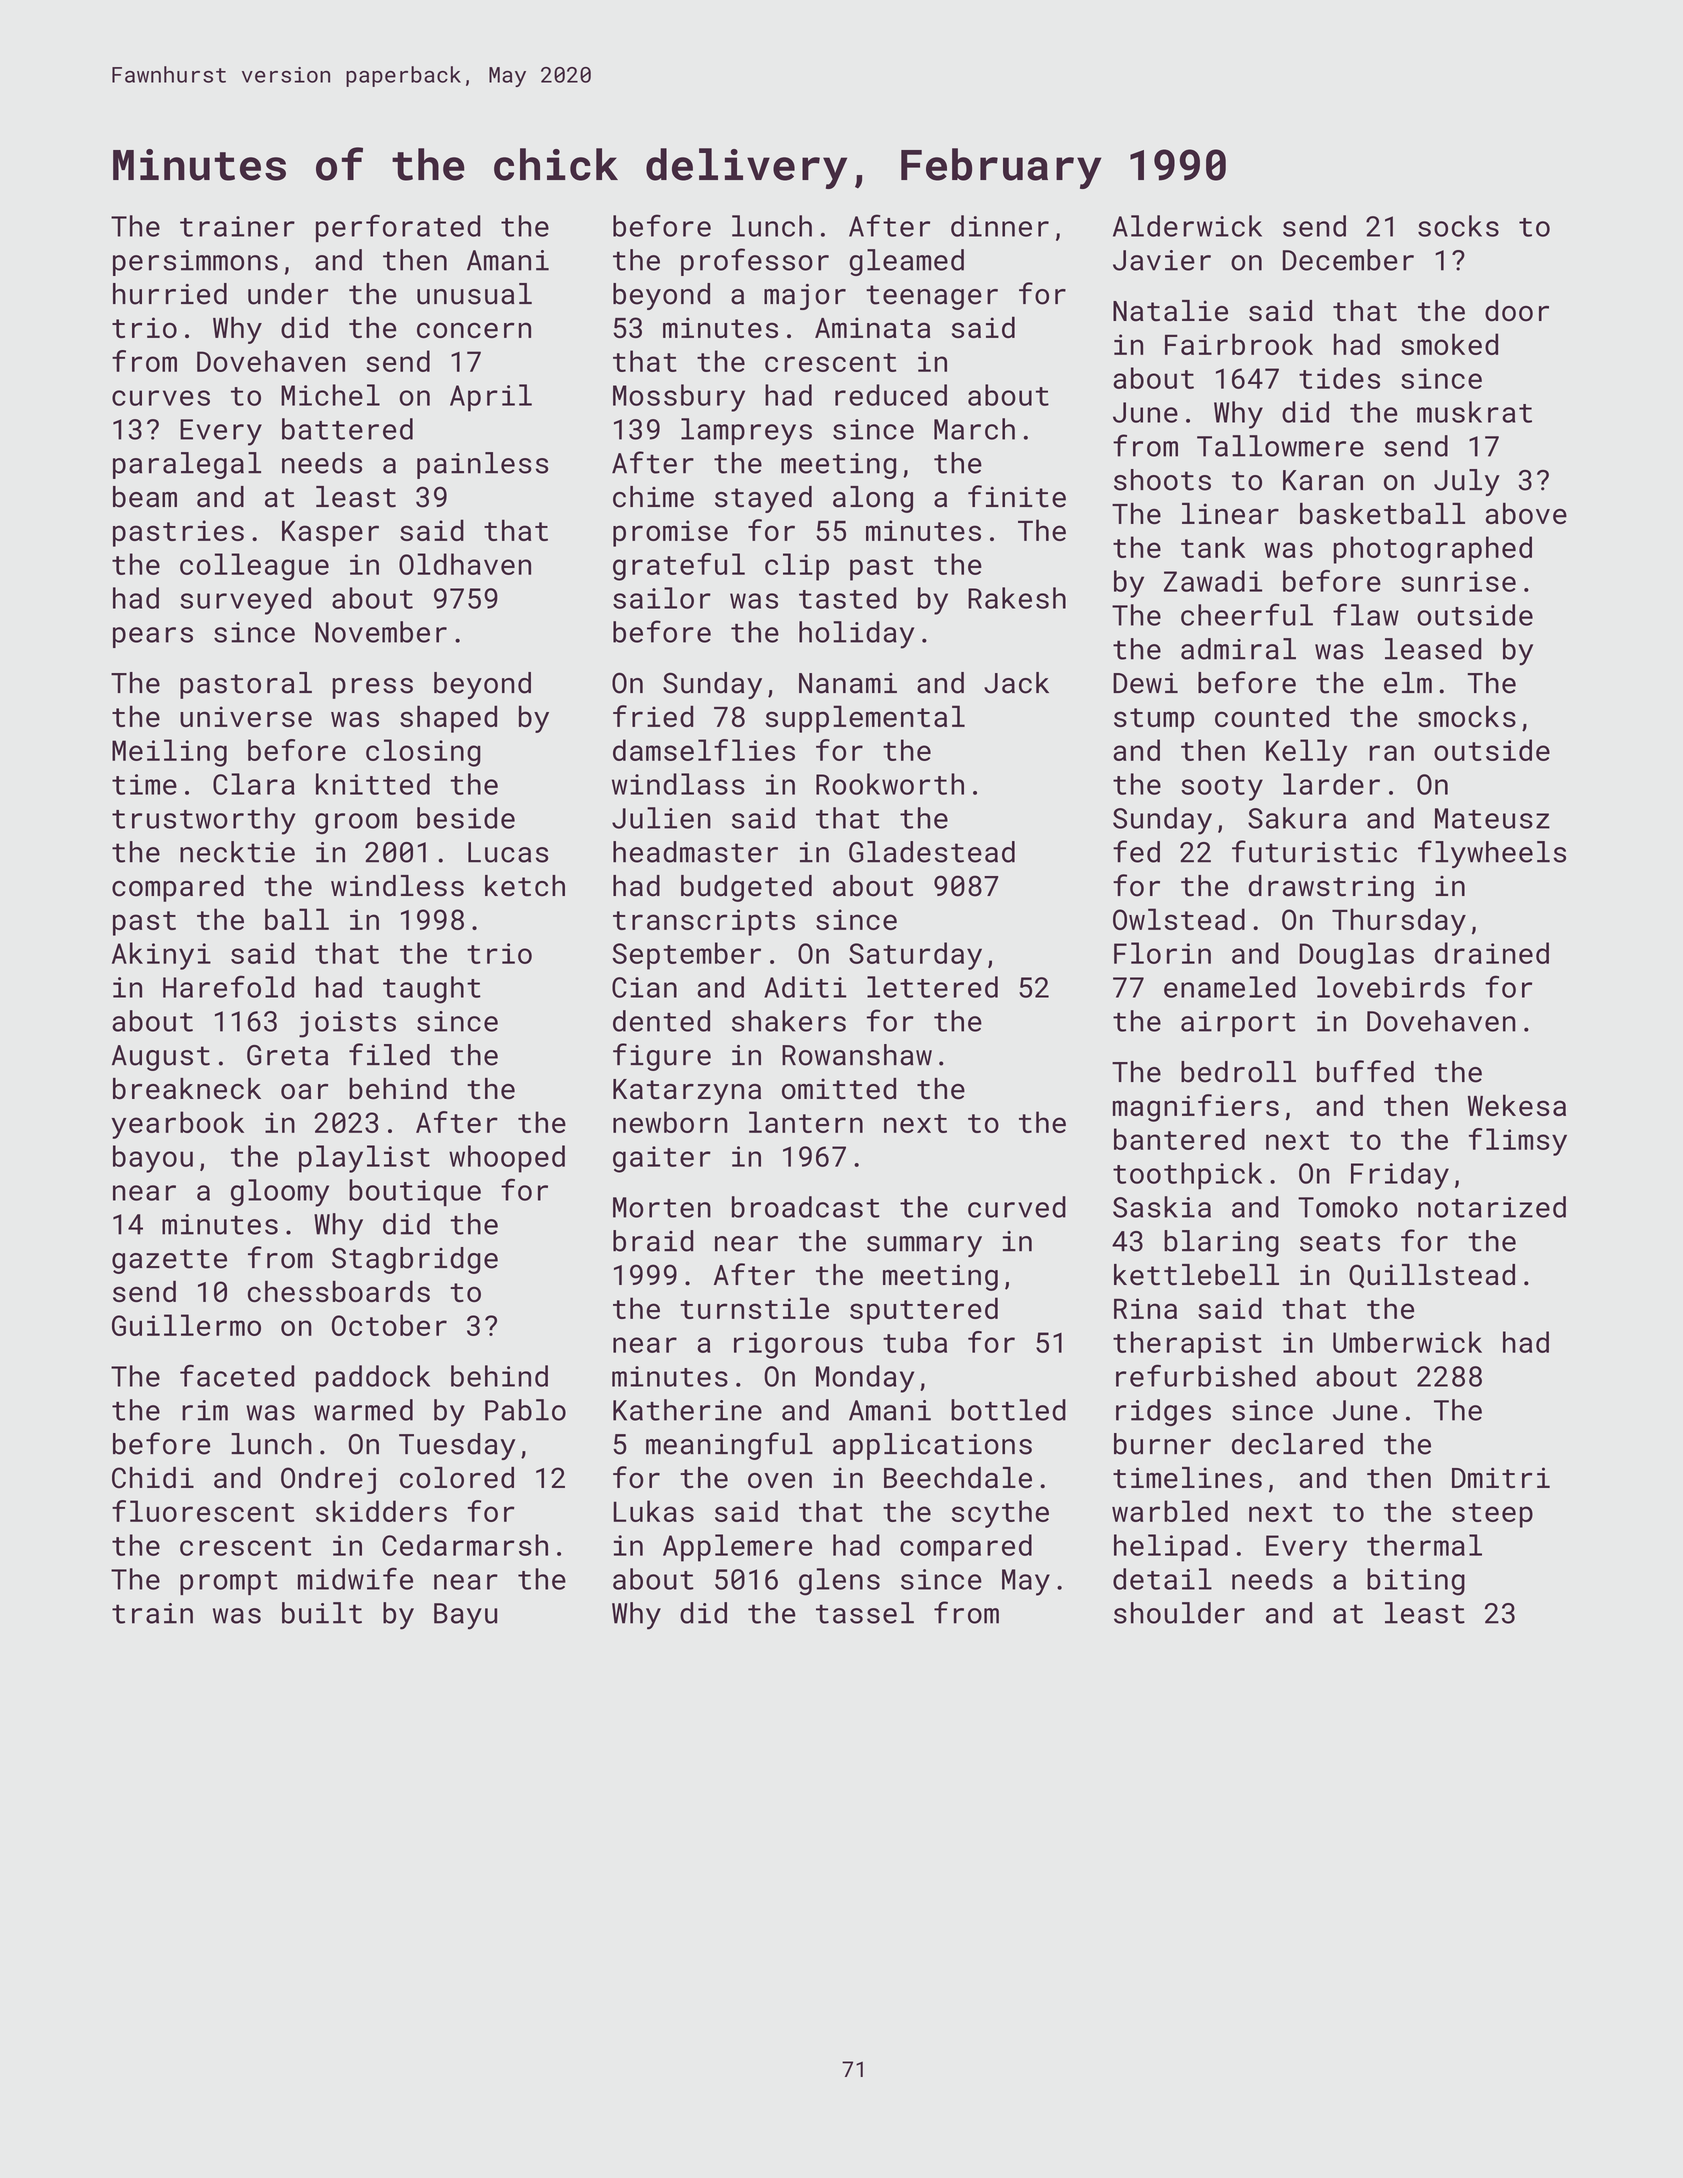  Describe the element at coordinates (389, 1325) in the document. I see `October` at that location.
